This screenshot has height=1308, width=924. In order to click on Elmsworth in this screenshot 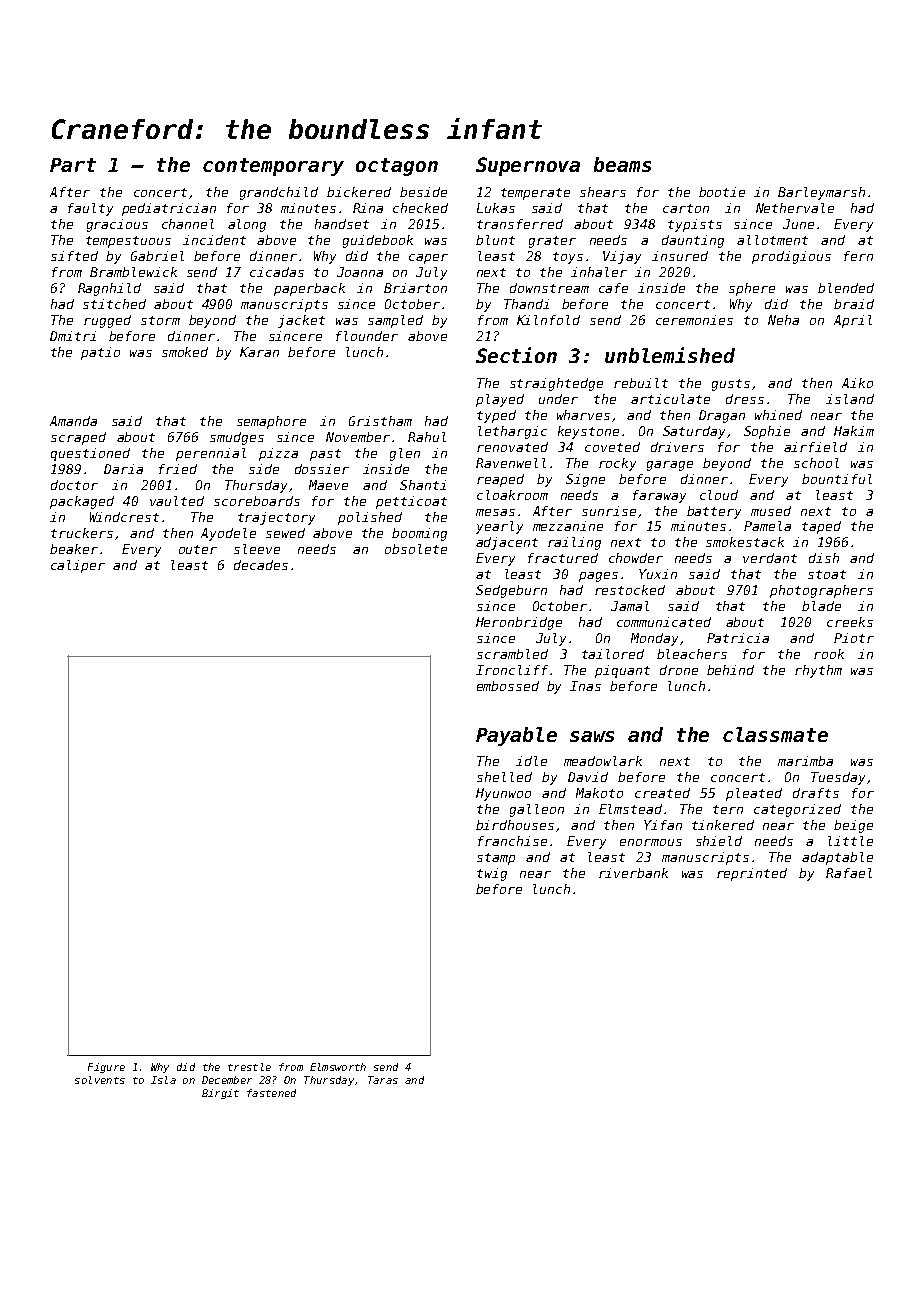, I will do `click(338, 1067)`.
